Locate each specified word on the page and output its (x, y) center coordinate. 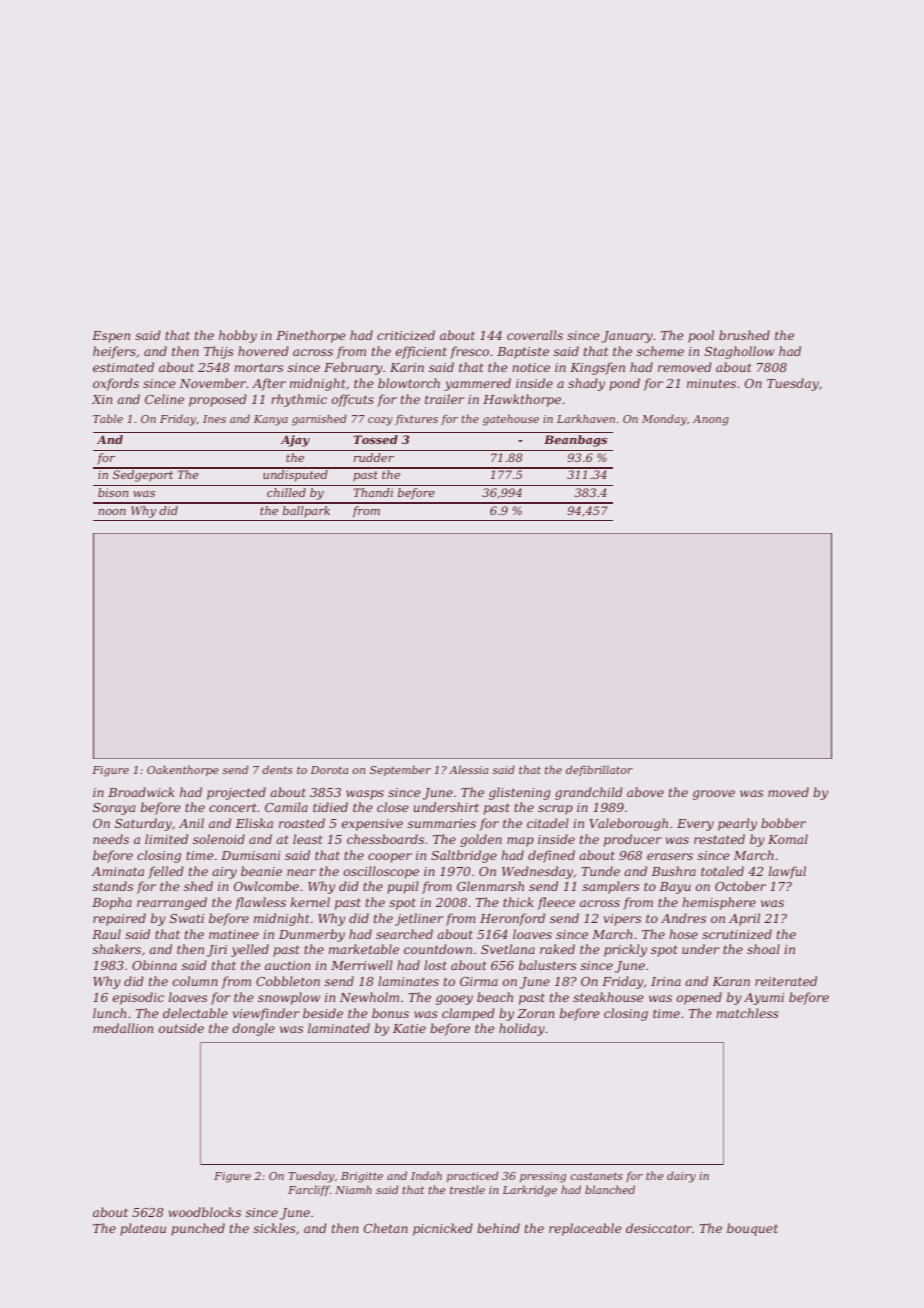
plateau (143, 1229)
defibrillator (599, 770)
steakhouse (608, 997)
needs (111, 839)
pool (701, 336)
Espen (111, 337)
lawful (787, 872)
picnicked (443, 1229)
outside (181, 1028)
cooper (390, 858)
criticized (406, 335)
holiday (522, 1029)
